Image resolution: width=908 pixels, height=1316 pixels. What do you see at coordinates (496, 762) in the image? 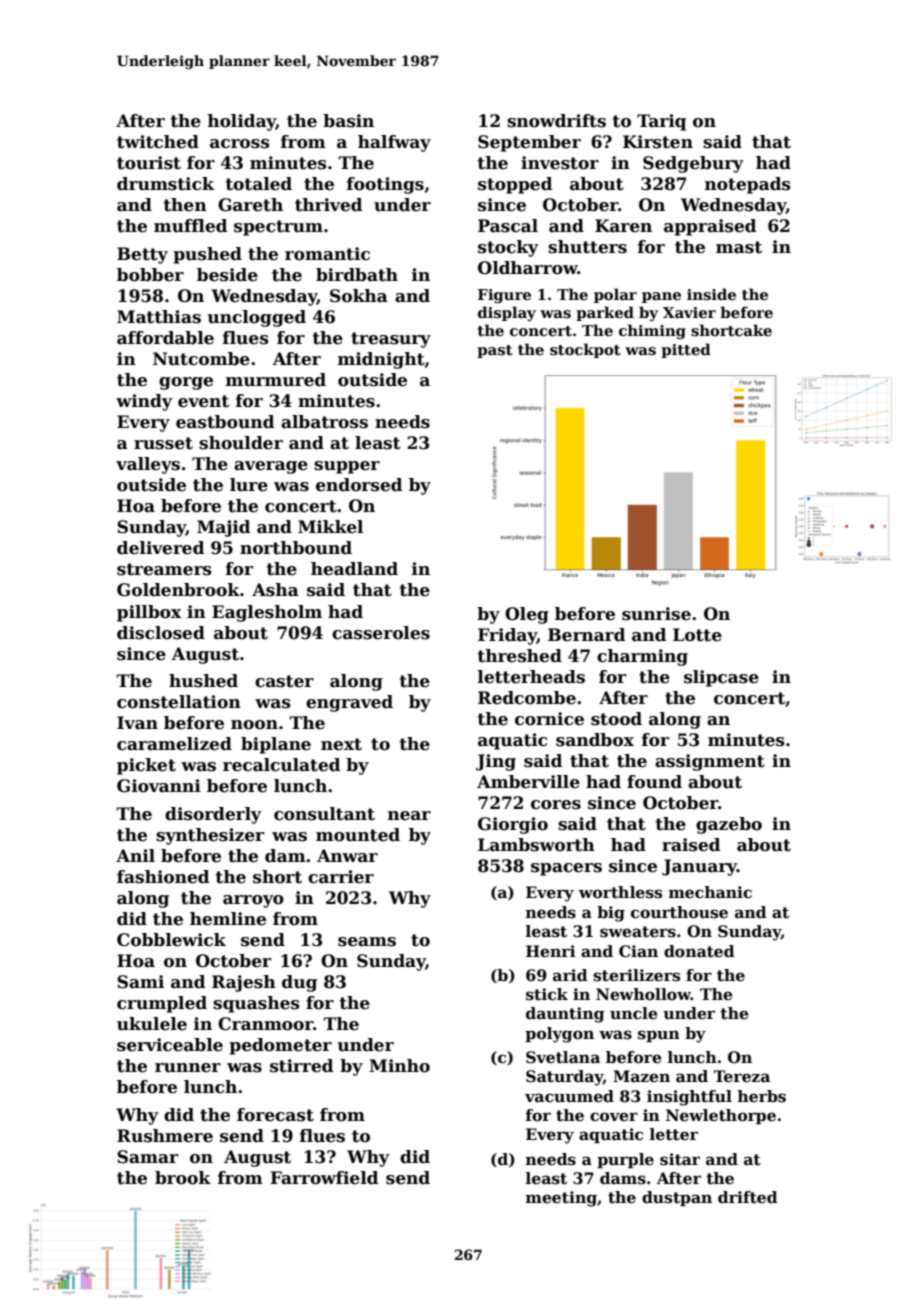
I see `Jing` at bounding box center [496, 762].
